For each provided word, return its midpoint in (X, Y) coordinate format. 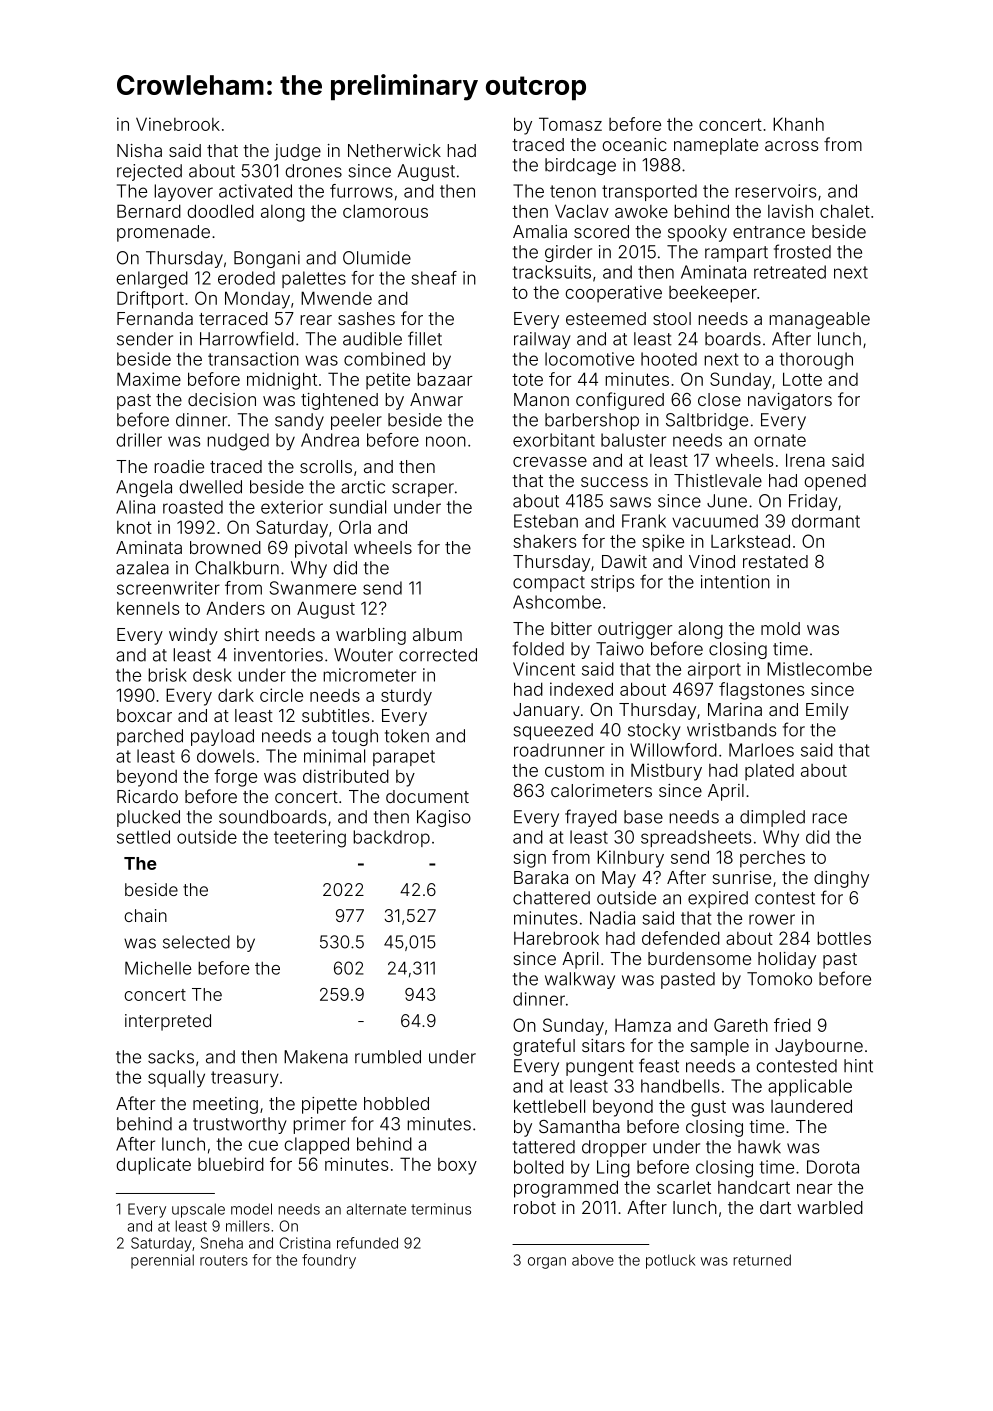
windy (193, 636)
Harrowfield (247, 338)
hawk (759, 1147)
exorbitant (554, 440)
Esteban (546, 521)
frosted (802, 251)
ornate (780, 440)
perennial (162, 1261)
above (593, 1260)
